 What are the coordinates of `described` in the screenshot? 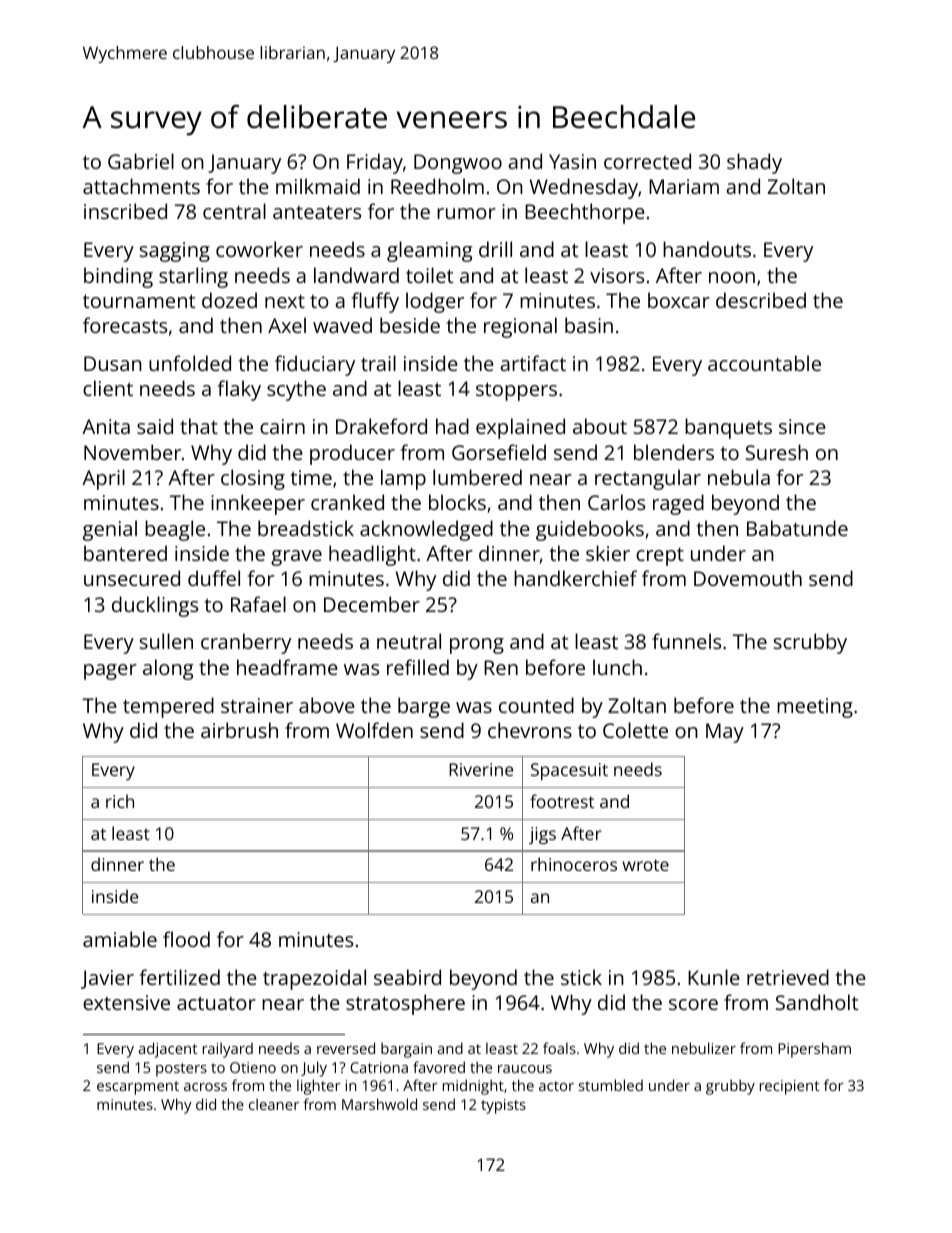 It's located at (761, 300).
